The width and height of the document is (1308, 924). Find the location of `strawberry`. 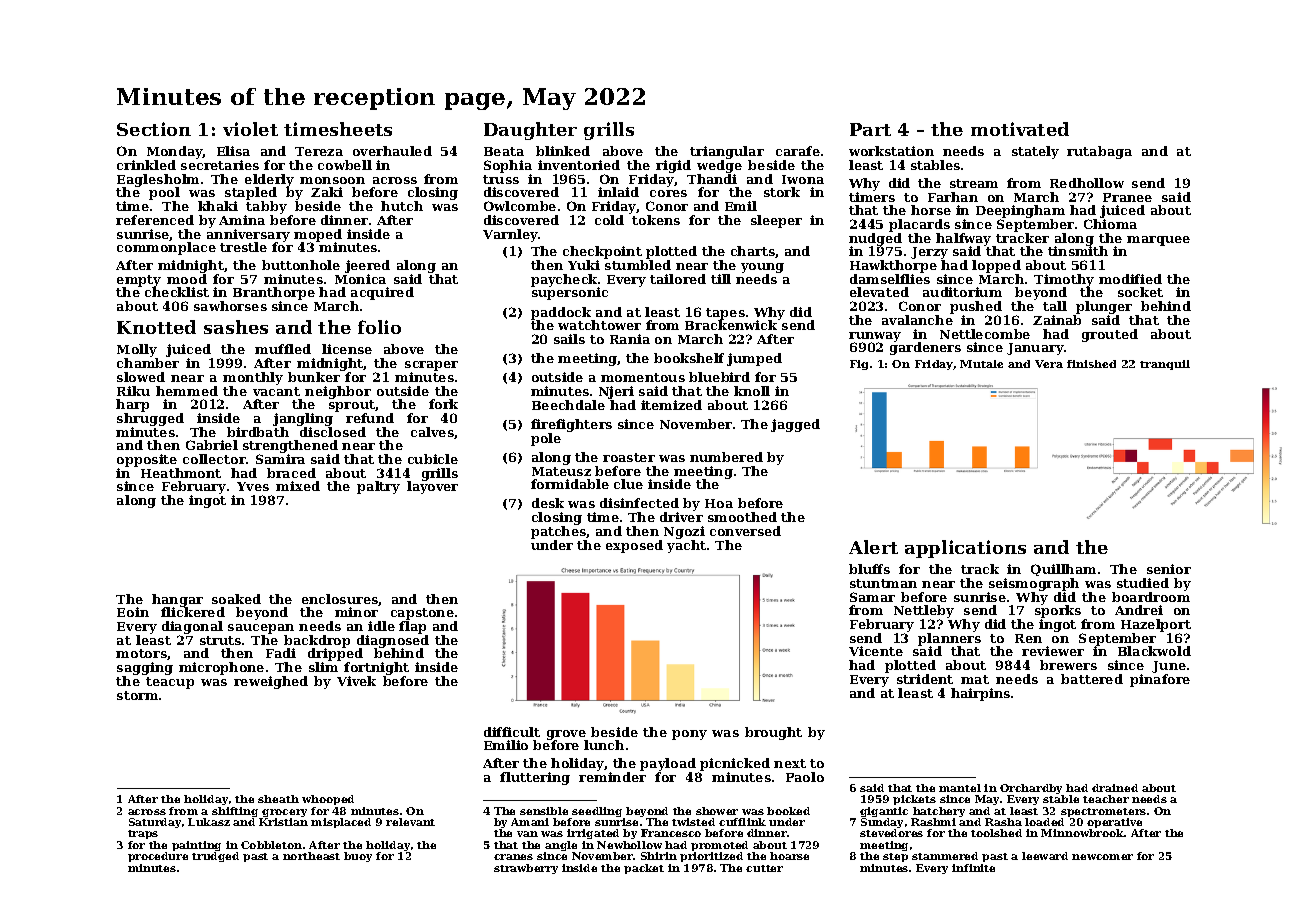

strawberry is located at coordinates (526, 869).
